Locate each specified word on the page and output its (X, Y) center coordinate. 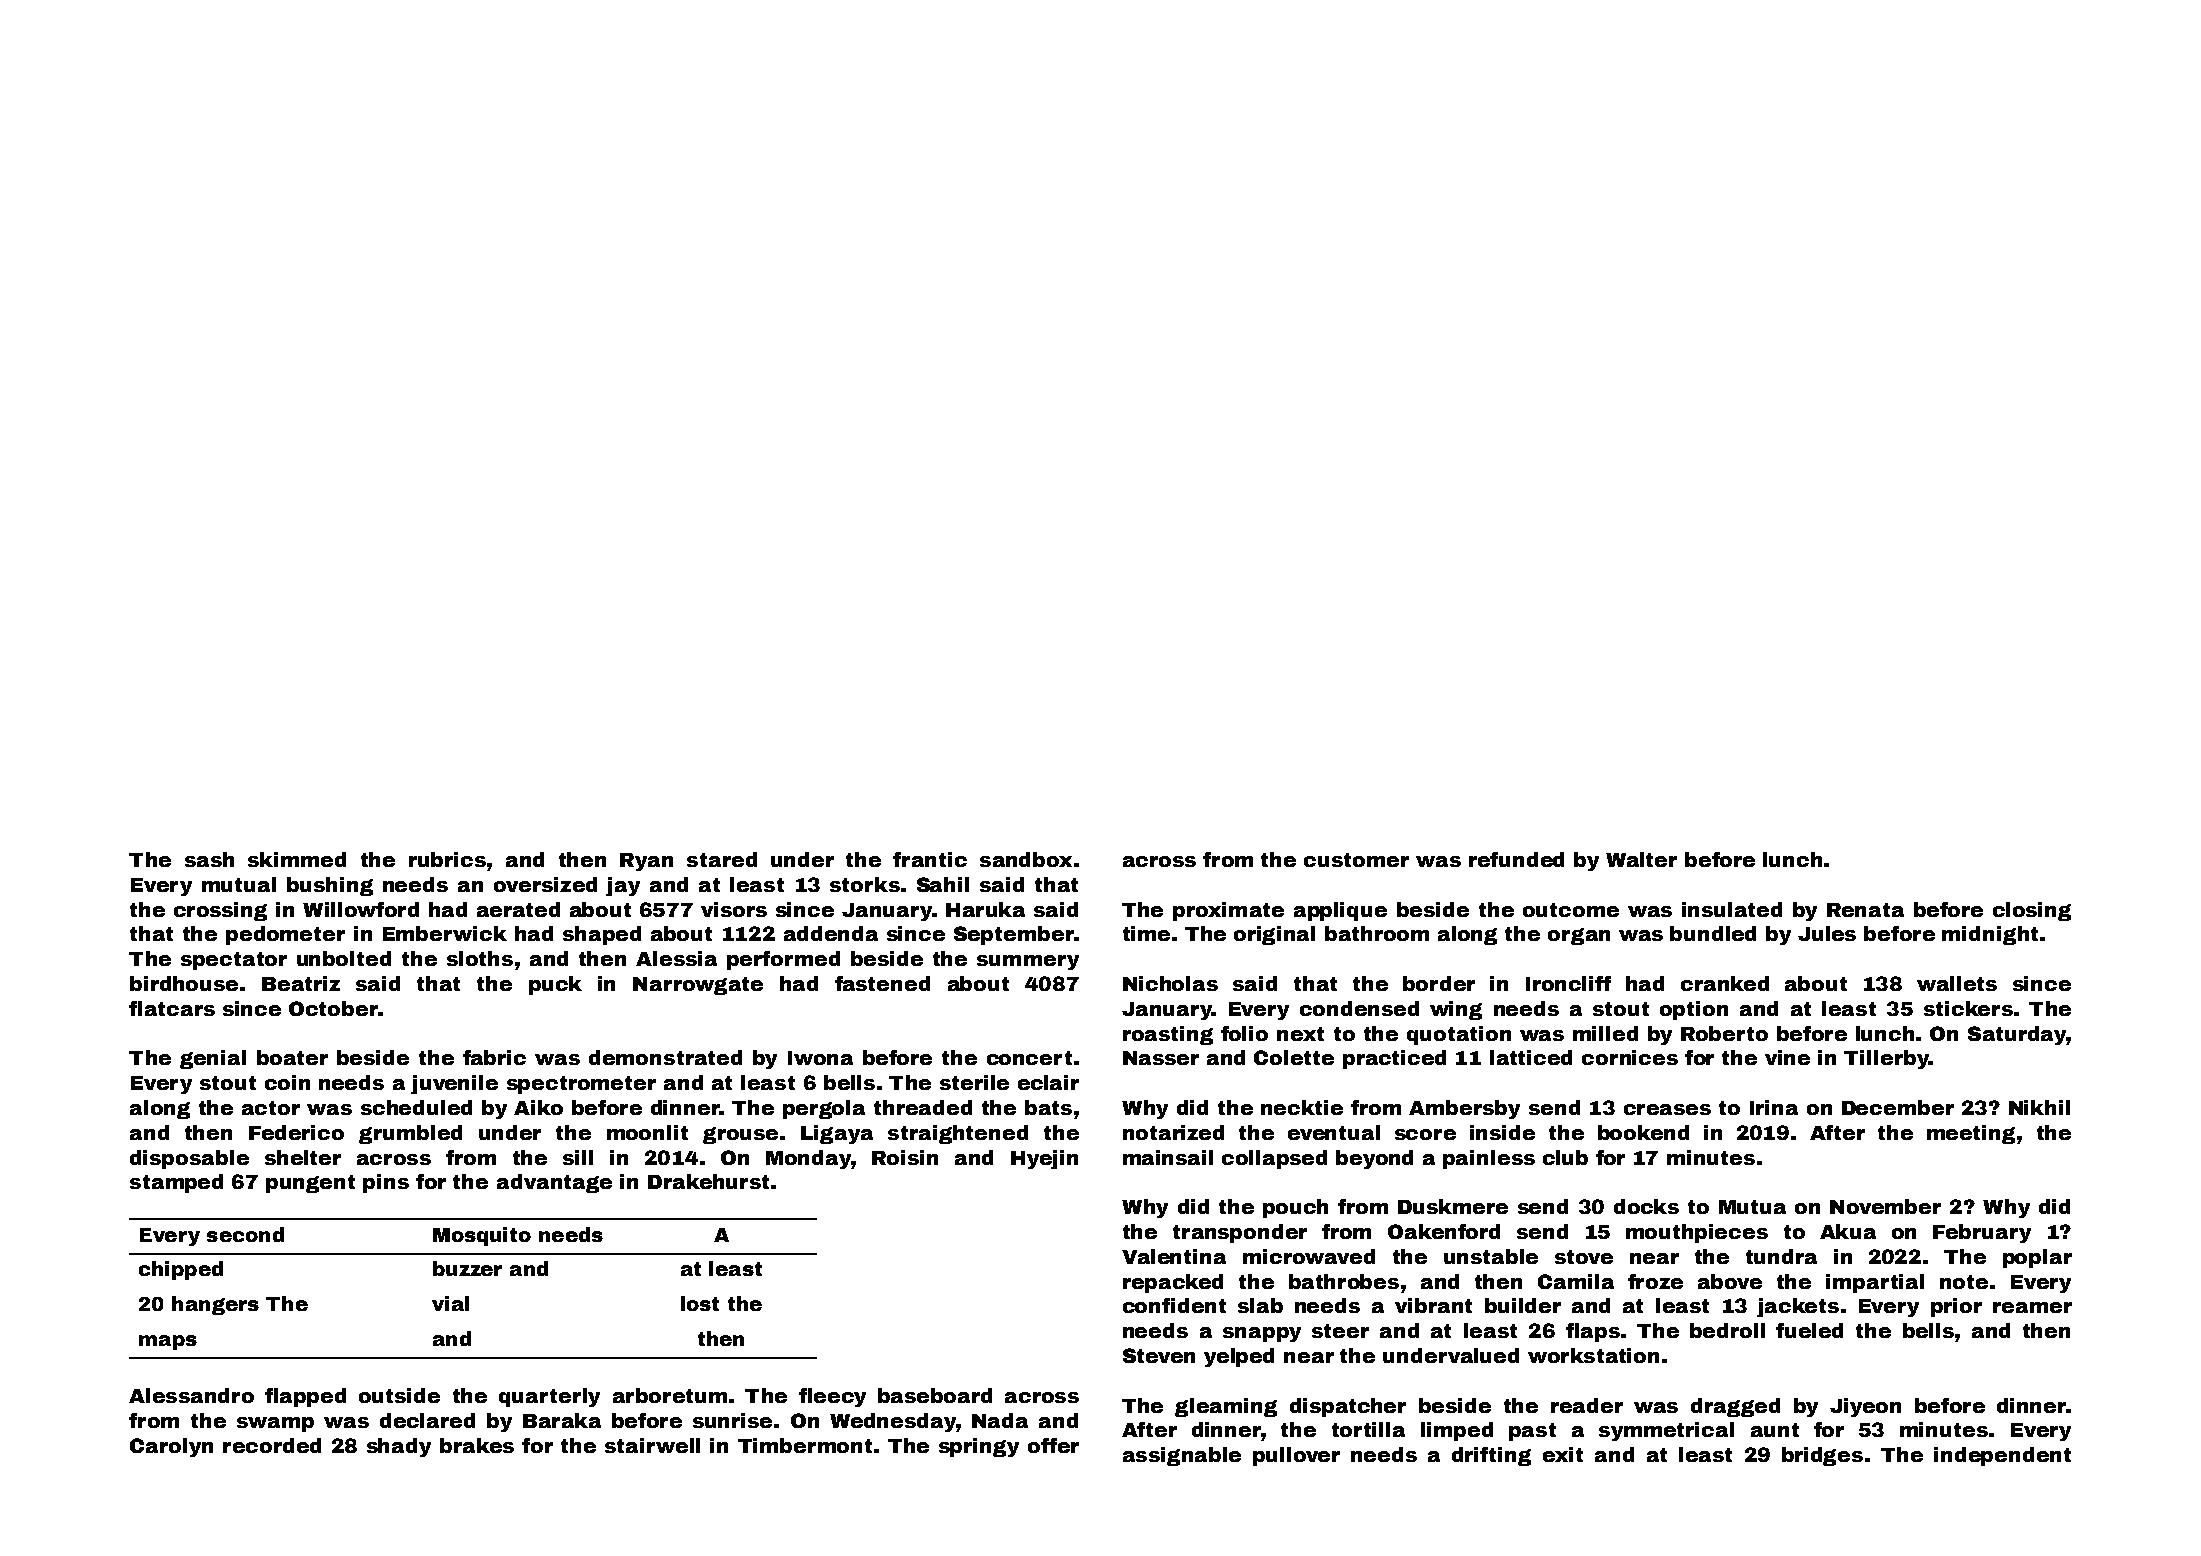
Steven (1159, 1355)
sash (209, 859)
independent (2002, 1456)
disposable (189, 1159)
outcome (1571, 910)
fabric (494, 1057)
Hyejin (1044, 1159)
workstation (1593, 1355)
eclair (1048, 1082)
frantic (930, 859)
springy (979, 1447)
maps (168, 1342)
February (1982, 1233)
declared (427, 1420)
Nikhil (2039, 1107)
